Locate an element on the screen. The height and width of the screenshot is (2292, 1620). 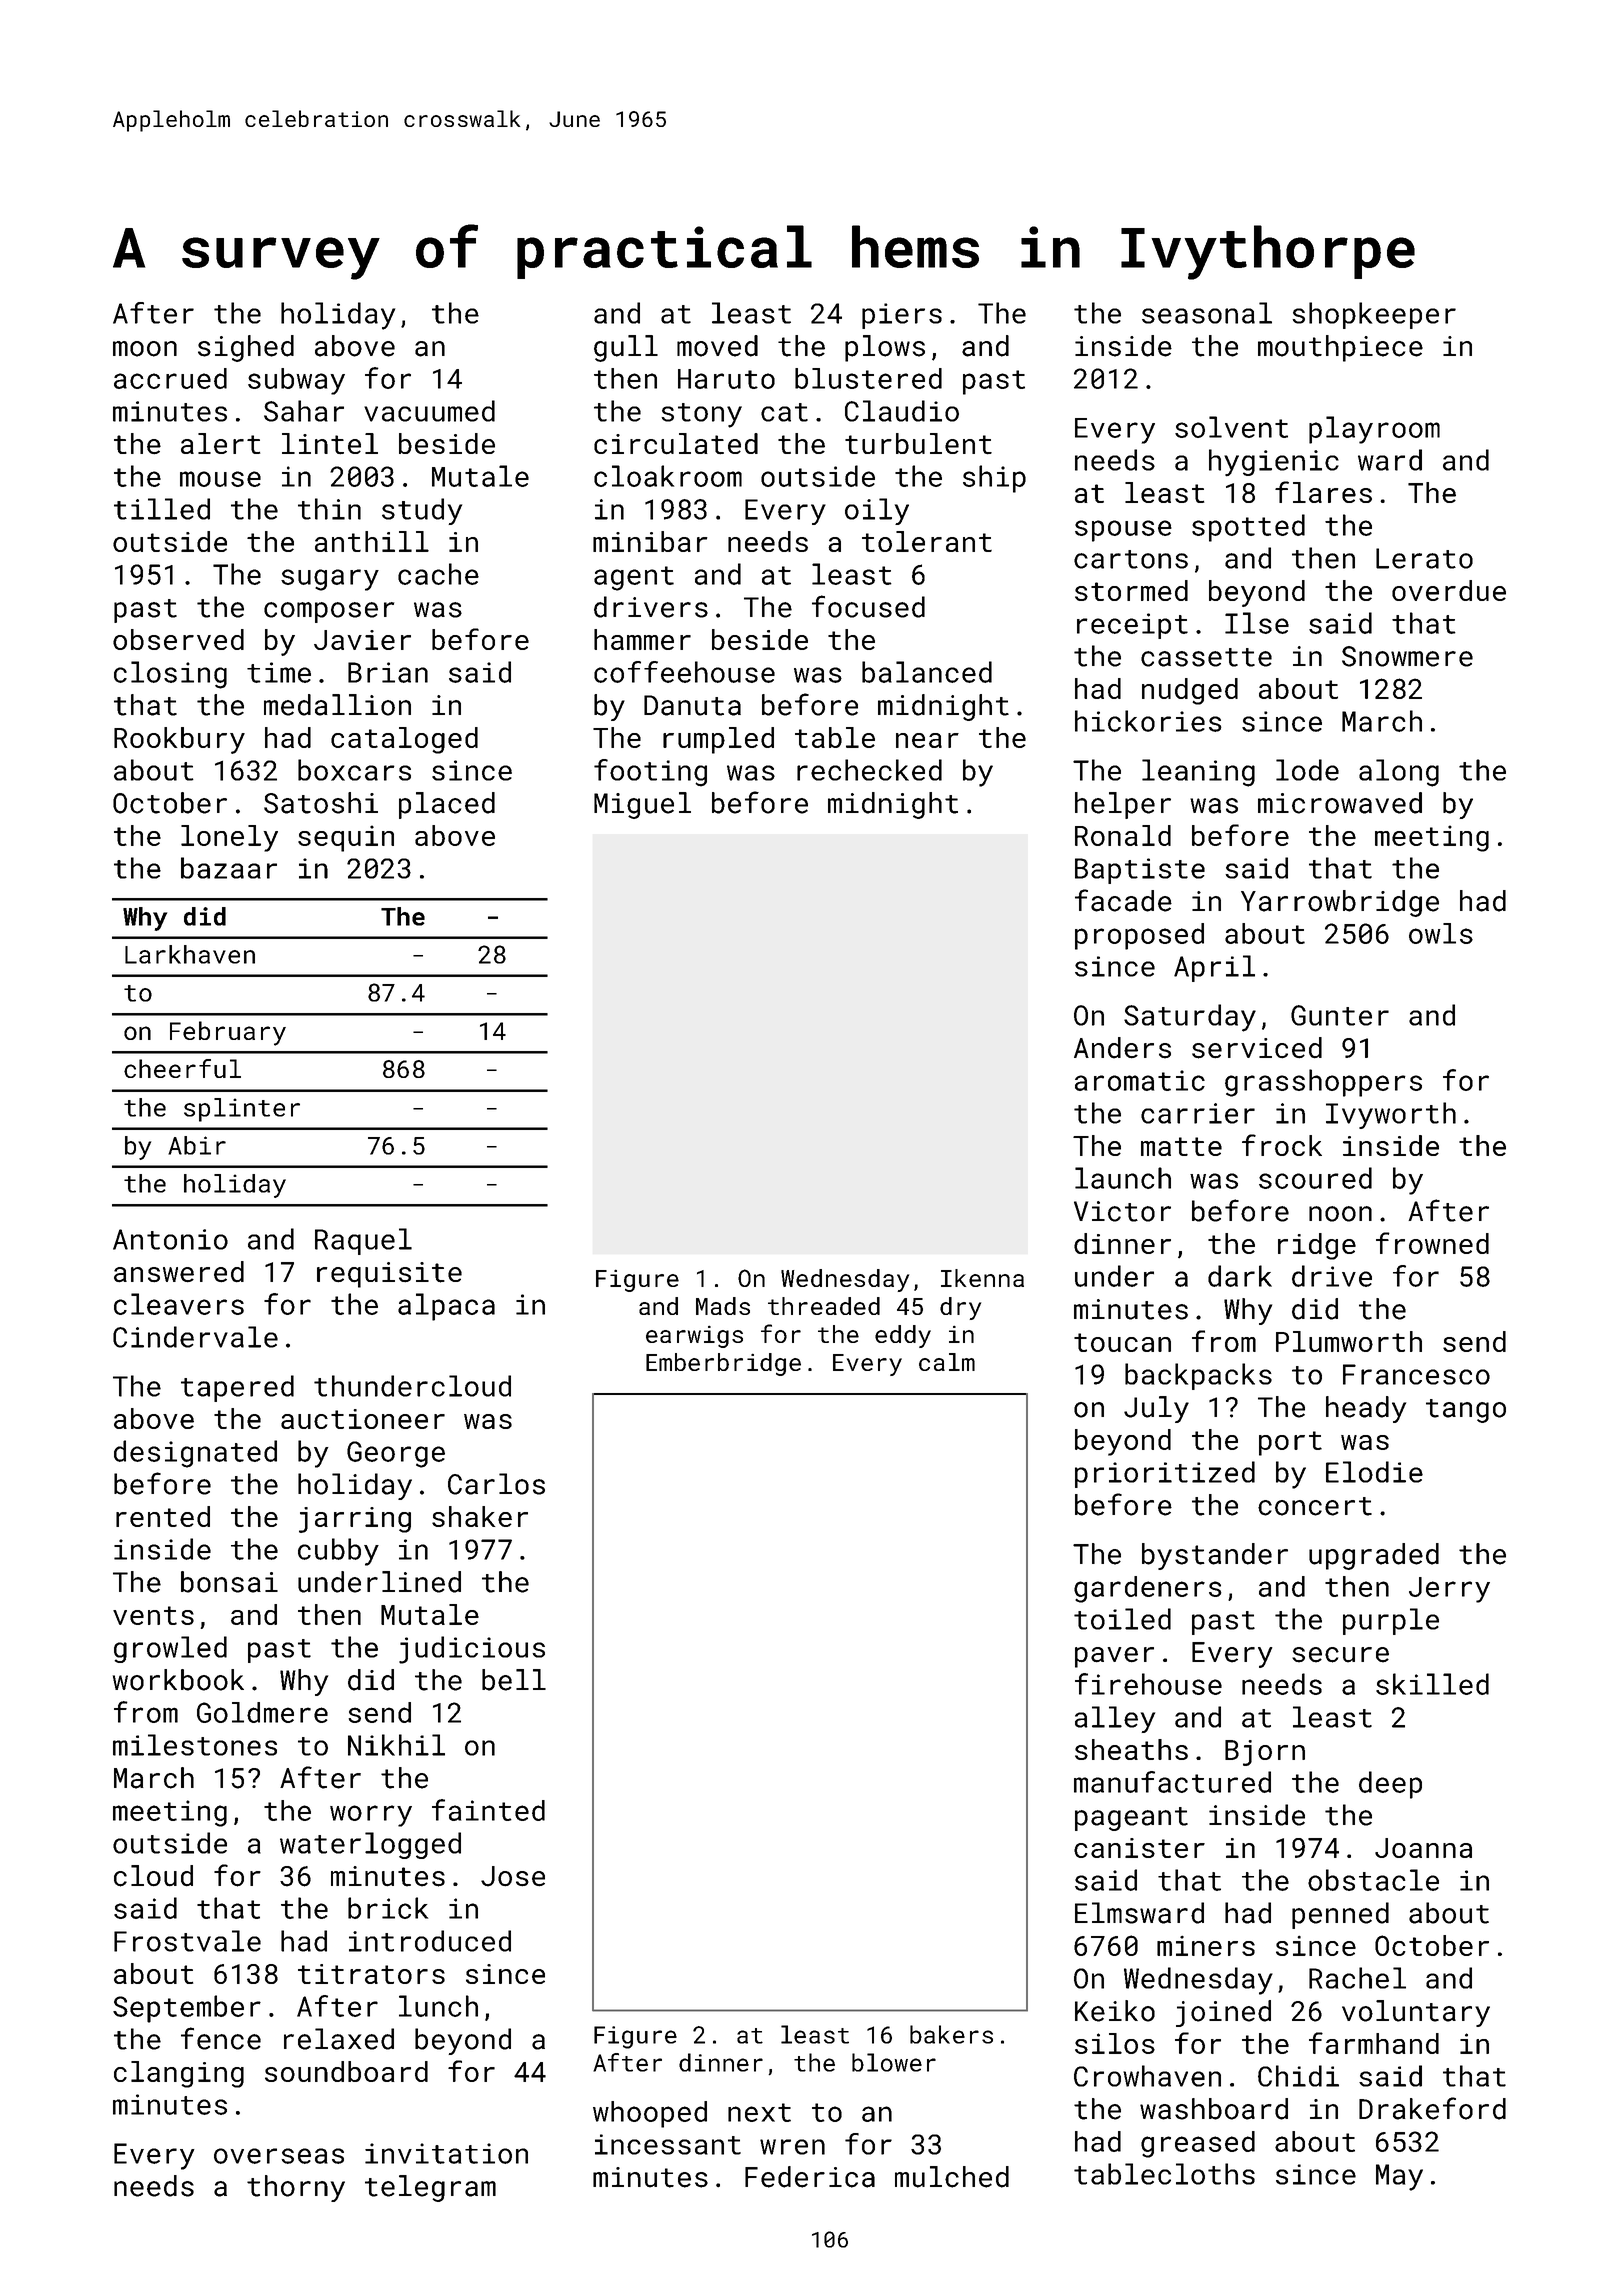
frowned is located at coordinates (1432, 1243).
